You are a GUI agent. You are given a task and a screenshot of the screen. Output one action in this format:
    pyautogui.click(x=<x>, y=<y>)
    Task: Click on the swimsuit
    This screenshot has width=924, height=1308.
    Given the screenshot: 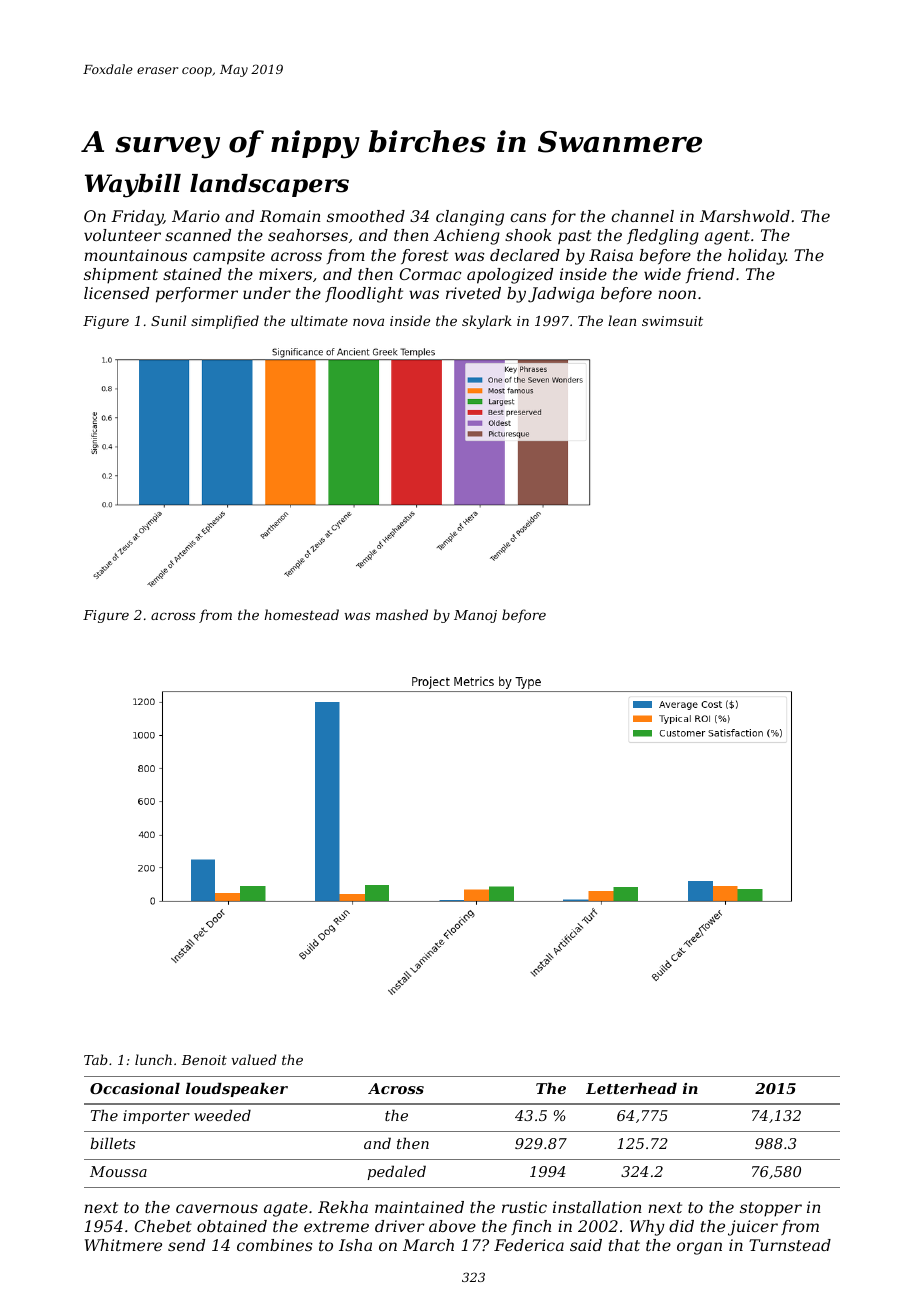 What is the action you would take?
    pyautogui.click(x=672, y=321)
